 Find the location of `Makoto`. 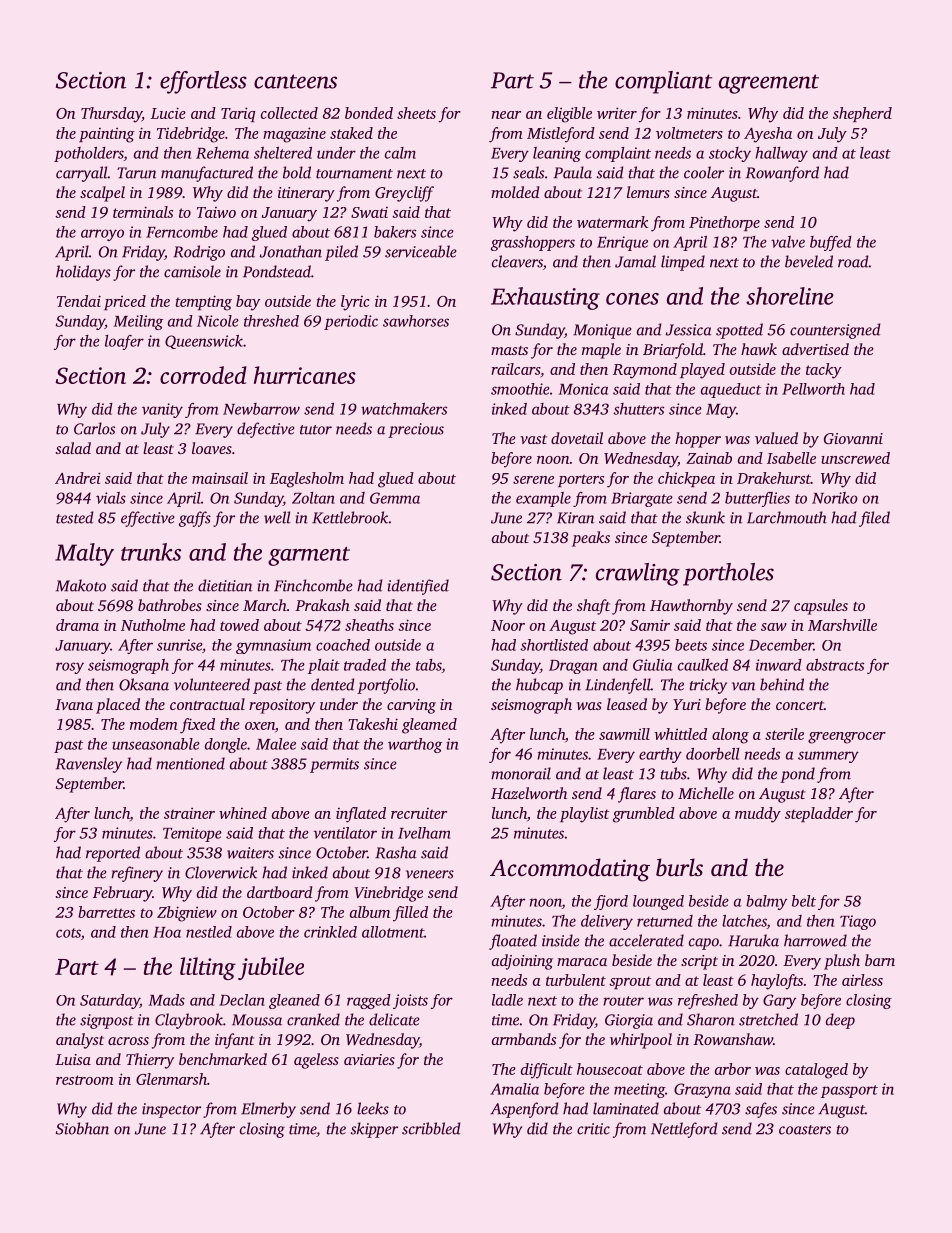

Makoto is located at coordinates (81, 585).
